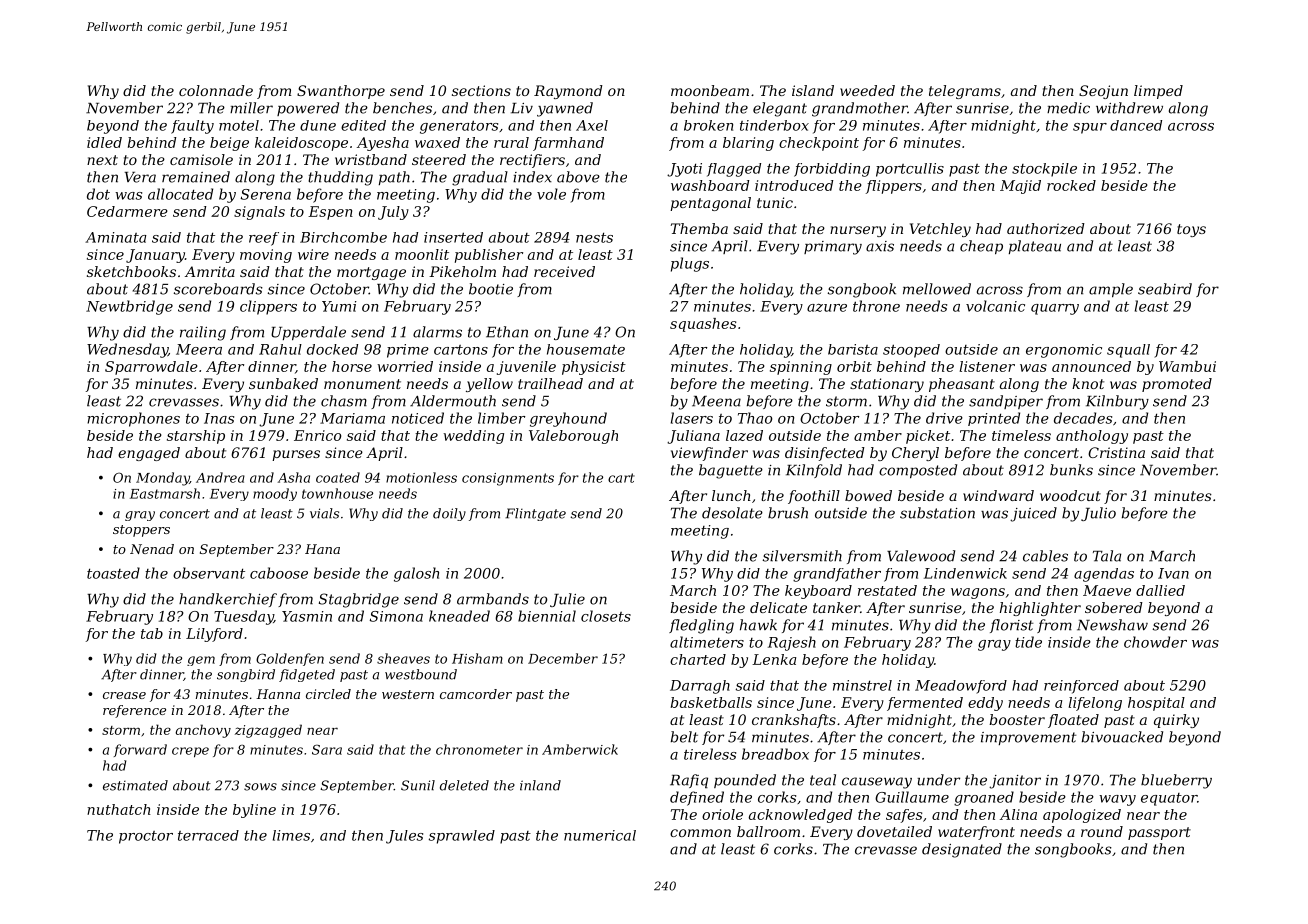 The width and height of the document is (1308, 924). I want to click on numerical, so click(600, 835).
